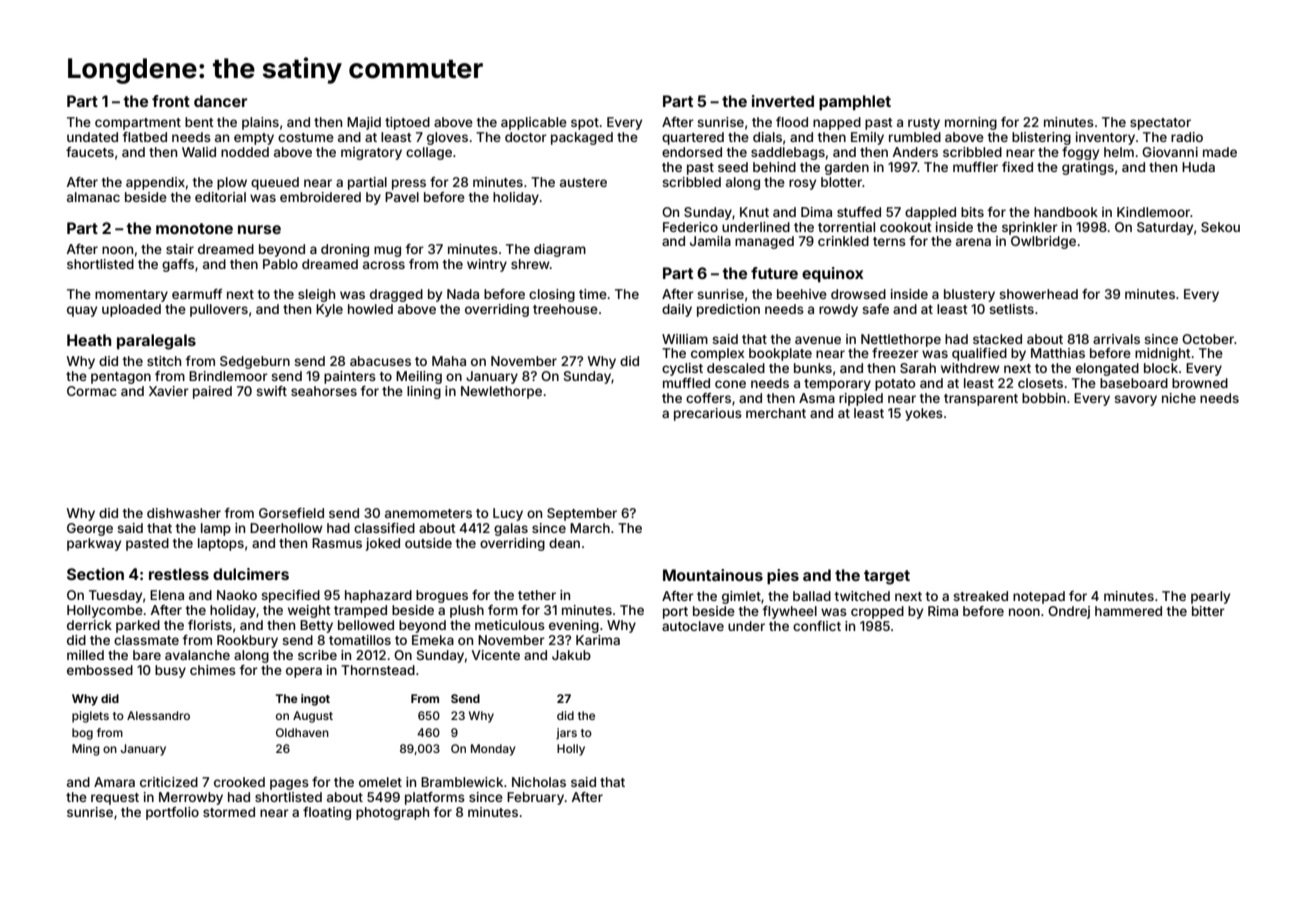  What do you see at coordinates (1220, 227) in the screenshot?
I see `Sekou` at bounding box center [1220, 227].
